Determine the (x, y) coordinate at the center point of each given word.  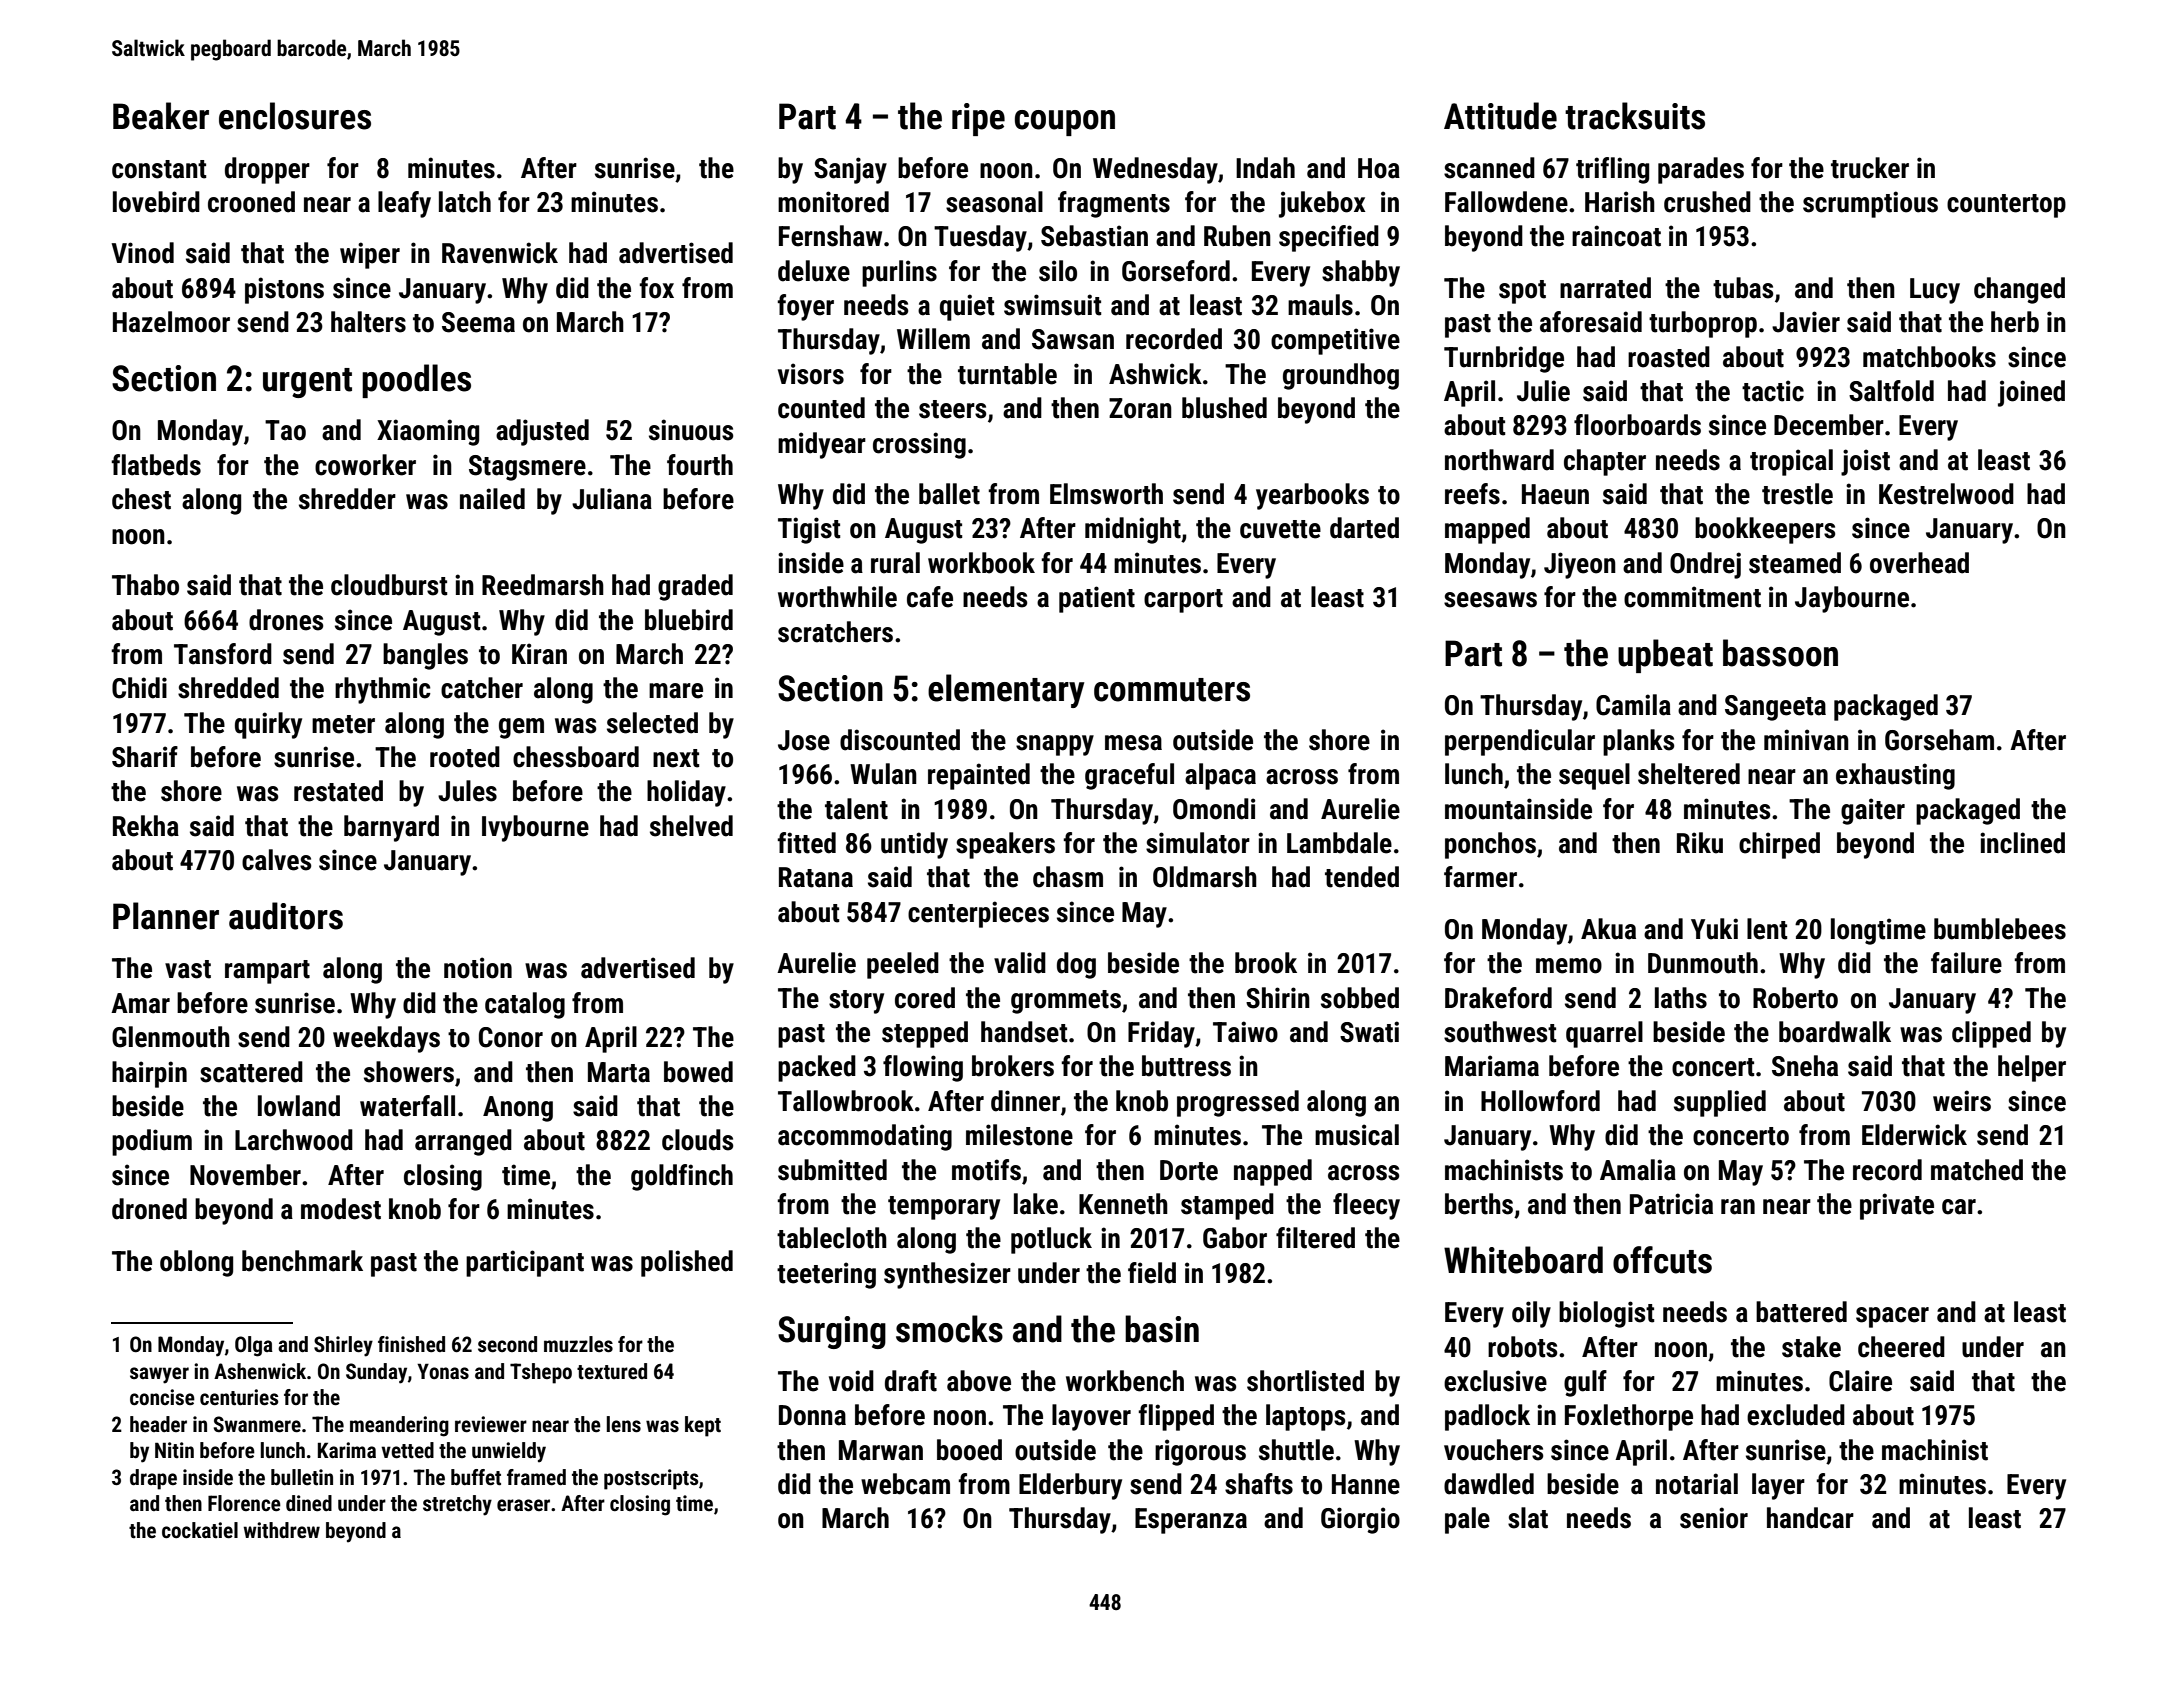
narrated (1605, 288)
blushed (1224, 408)
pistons (284, 290)
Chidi (139, 688)
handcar (1810, 1518)
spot (1522, 292)
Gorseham (1939, 740)
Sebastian (1094, 236)
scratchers (835, 632)
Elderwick (1914, 1135)
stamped (1227, 1206)
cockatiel (200, 1530)
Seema (478, 322)
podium (152, 1142)
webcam (905, 1484)
